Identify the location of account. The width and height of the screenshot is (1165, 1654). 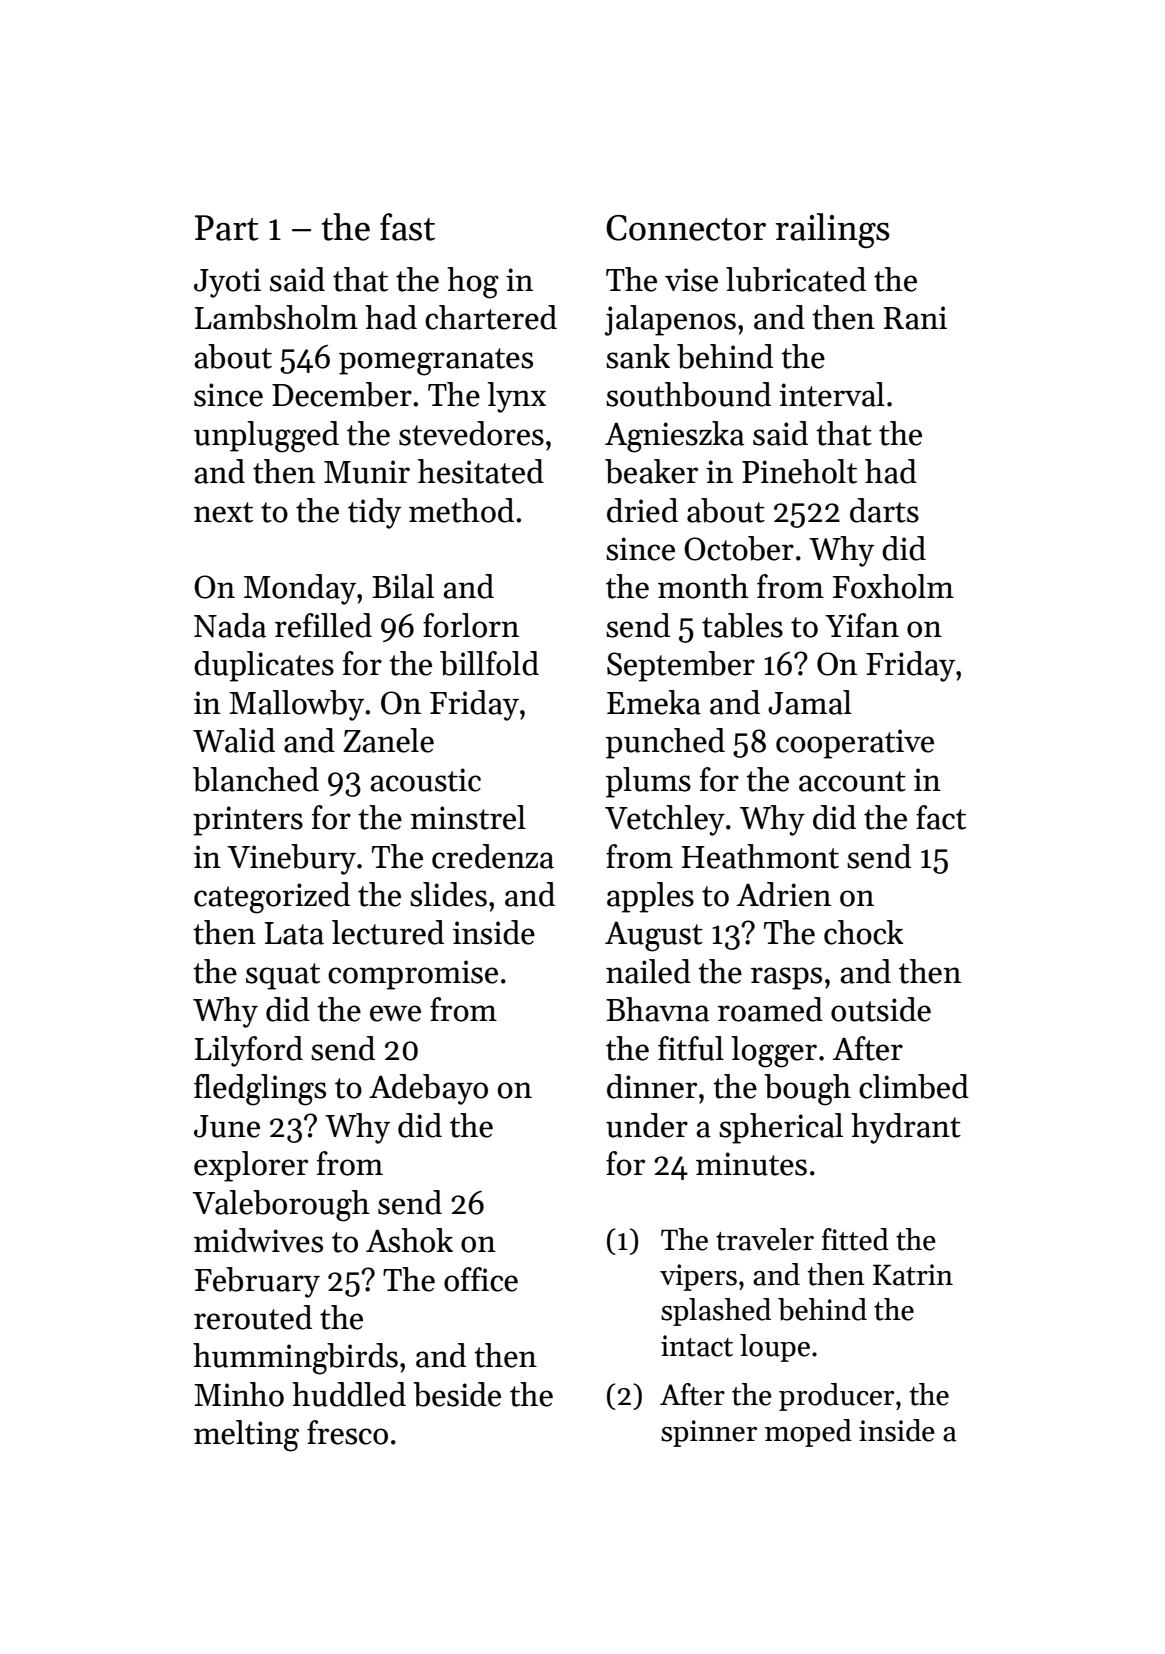
(852, 781).
